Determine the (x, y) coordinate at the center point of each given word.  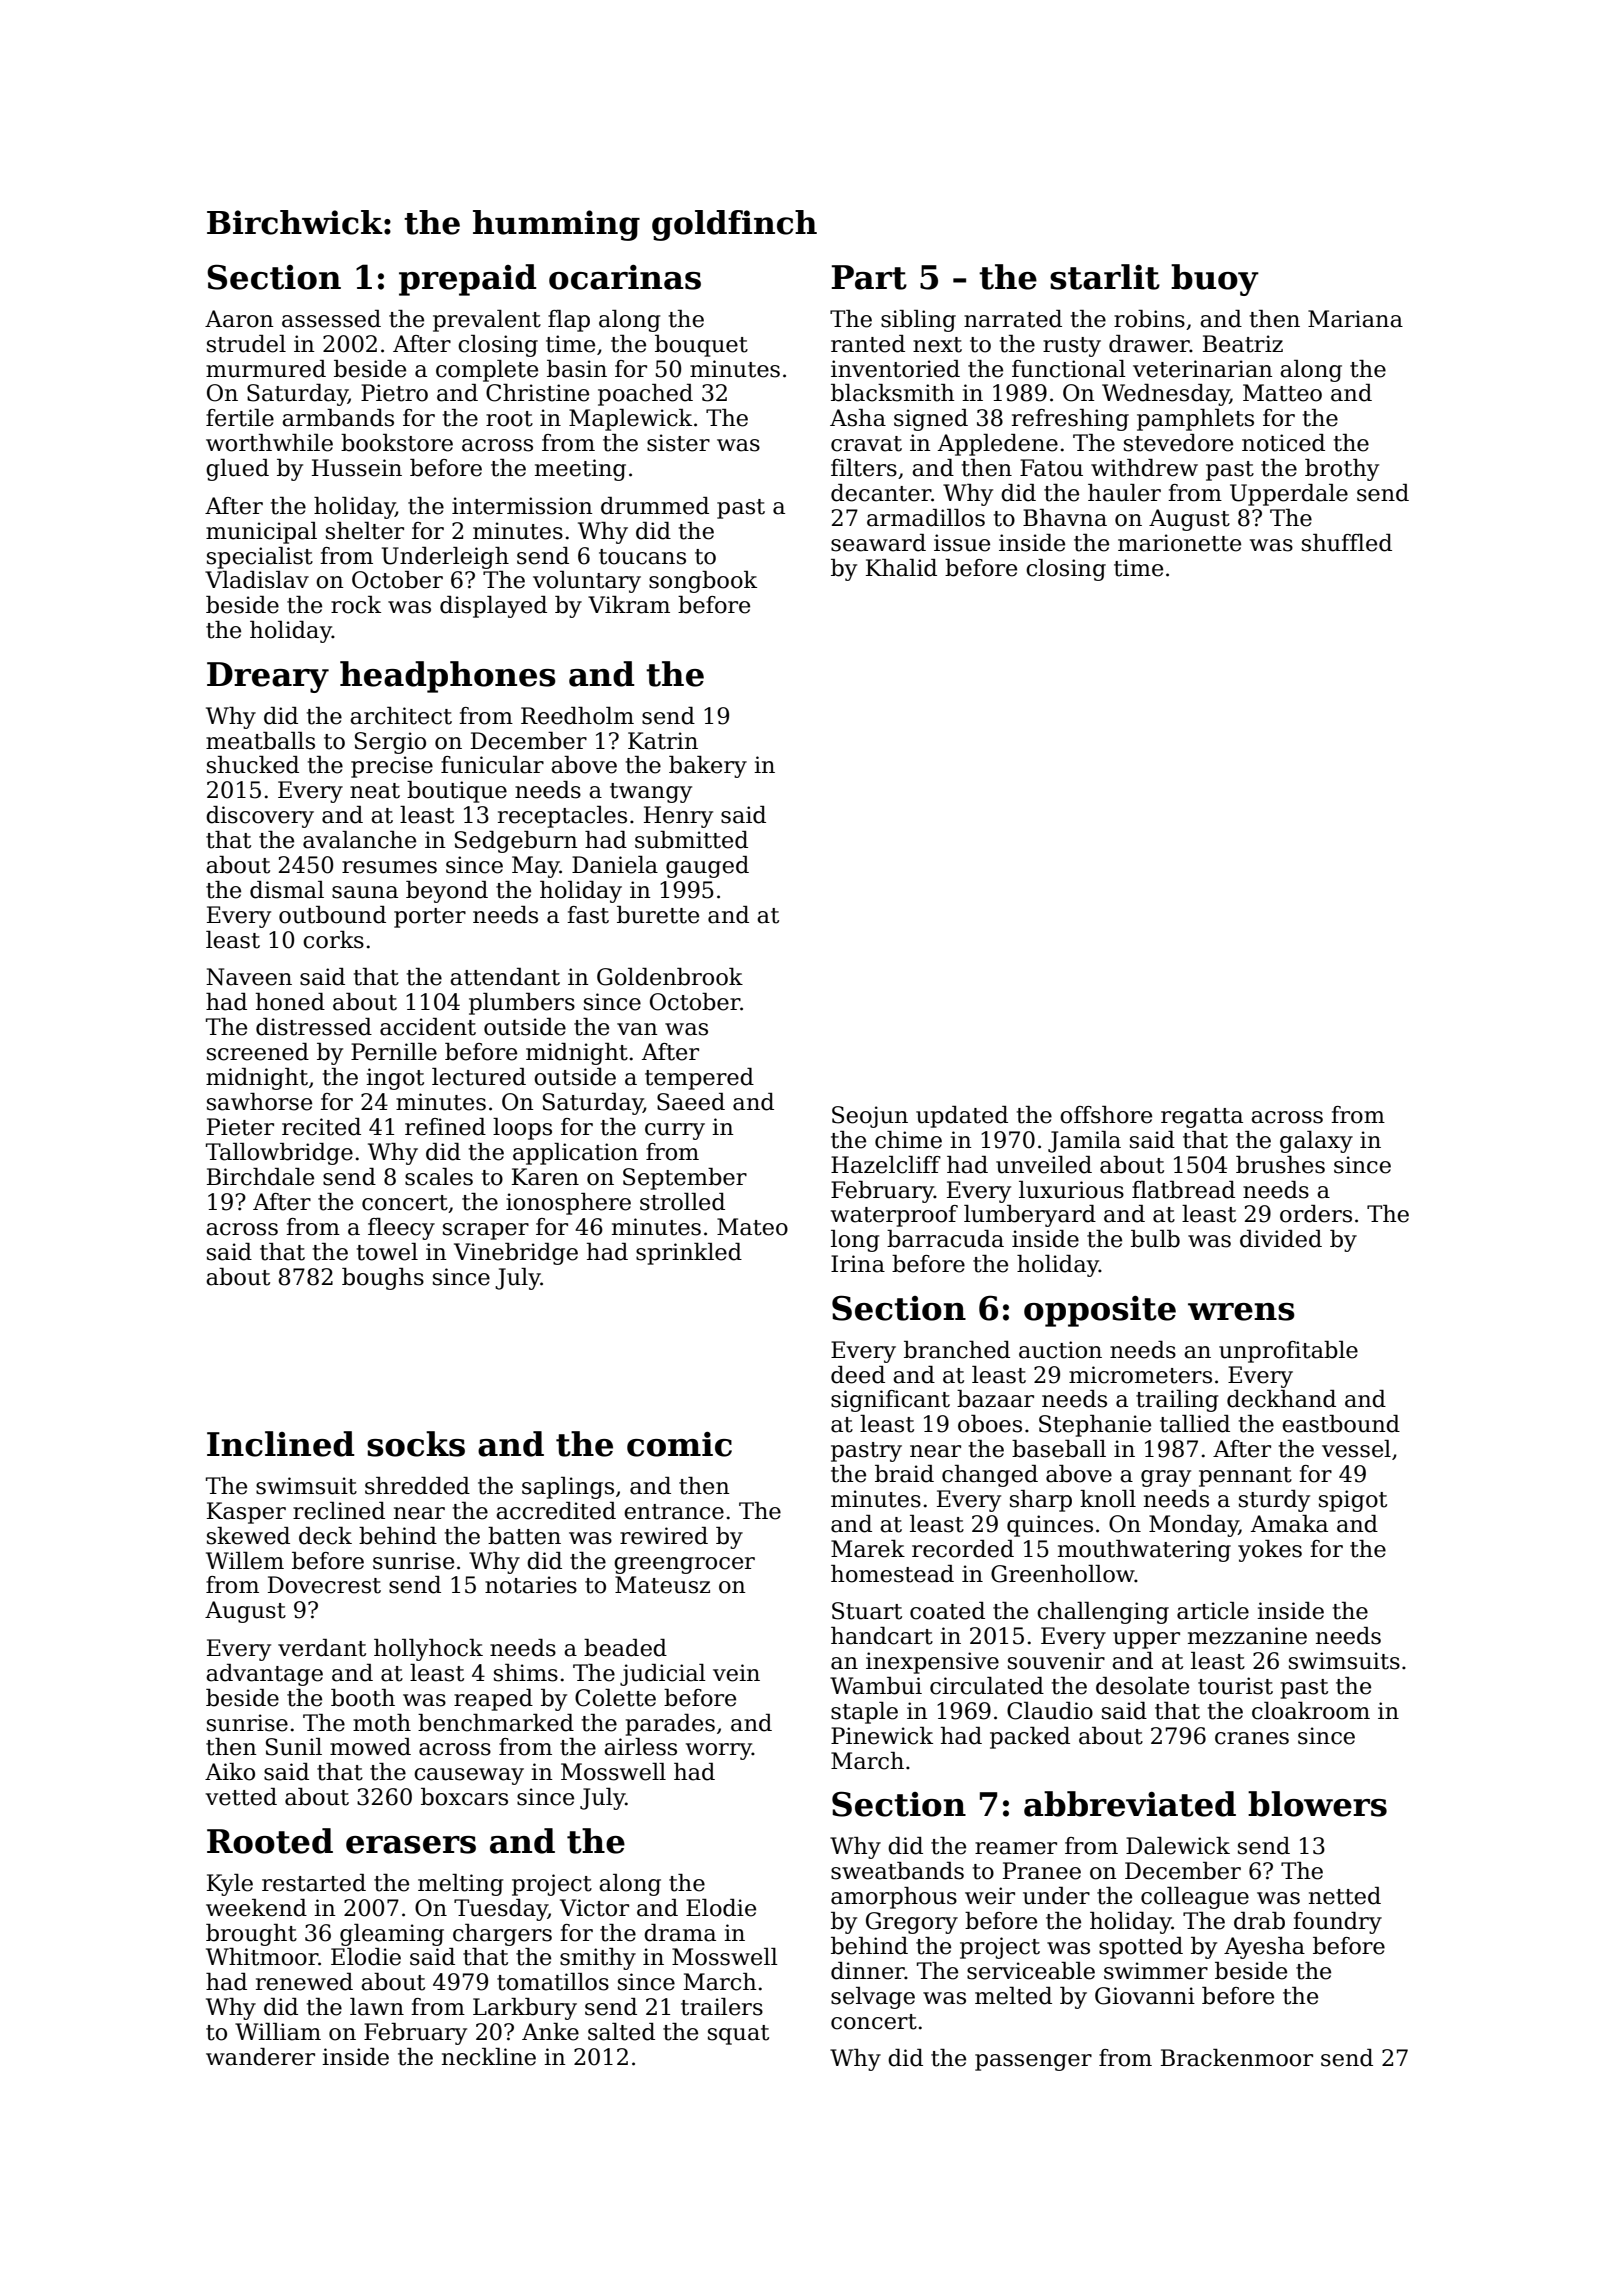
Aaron (239, 319)
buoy (1215, 280)
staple (864, 1713)
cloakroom (1311, 1711)
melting (461, 1885)
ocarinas (625, 277)
